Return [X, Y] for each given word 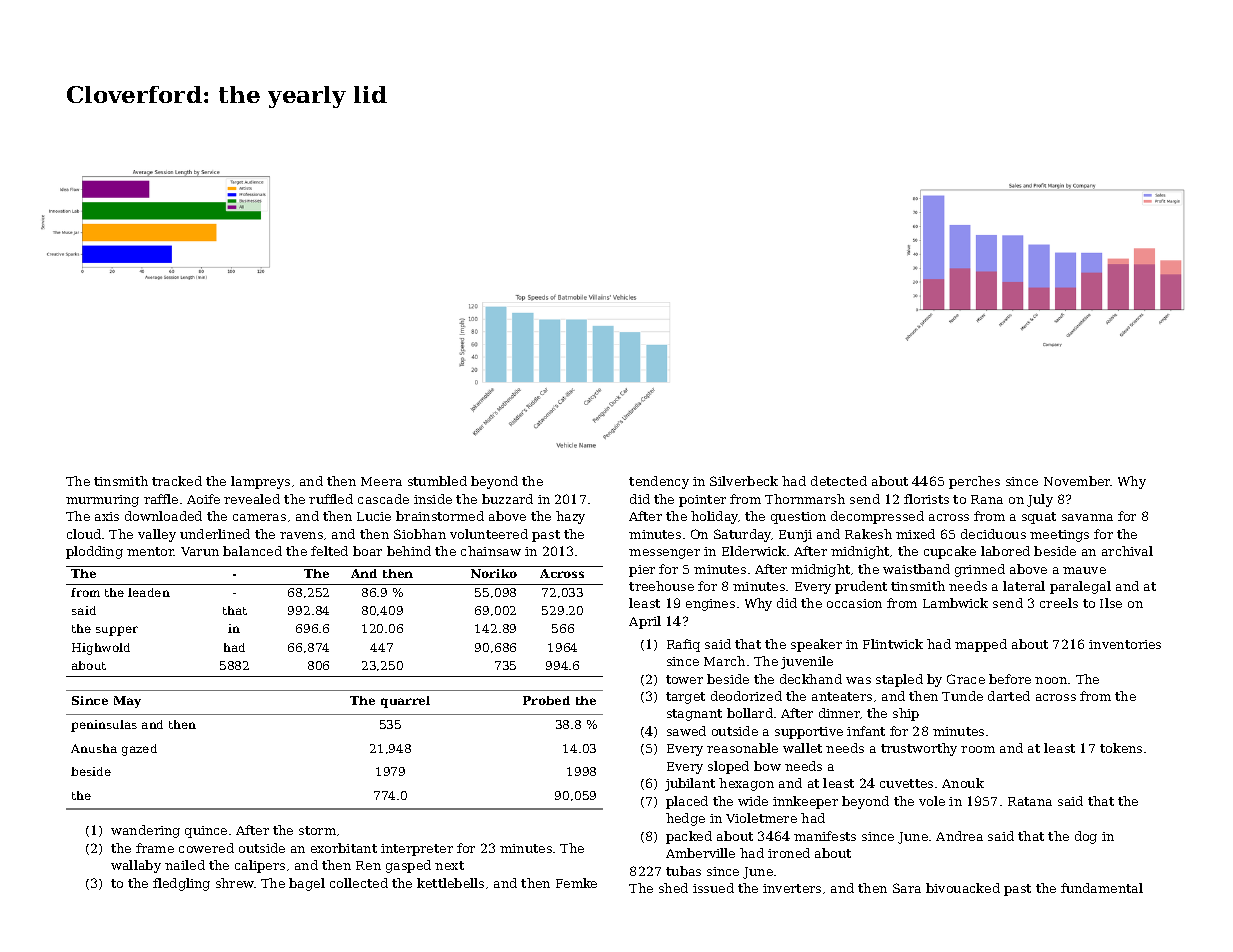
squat [1039, 518]
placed [687, 802]
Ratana [1030, 801]
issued [713, 888]
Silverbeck [744, 481]
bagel [307, 884]
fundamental [1102, 888]
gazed [139, 750]
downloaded [163, 516]
